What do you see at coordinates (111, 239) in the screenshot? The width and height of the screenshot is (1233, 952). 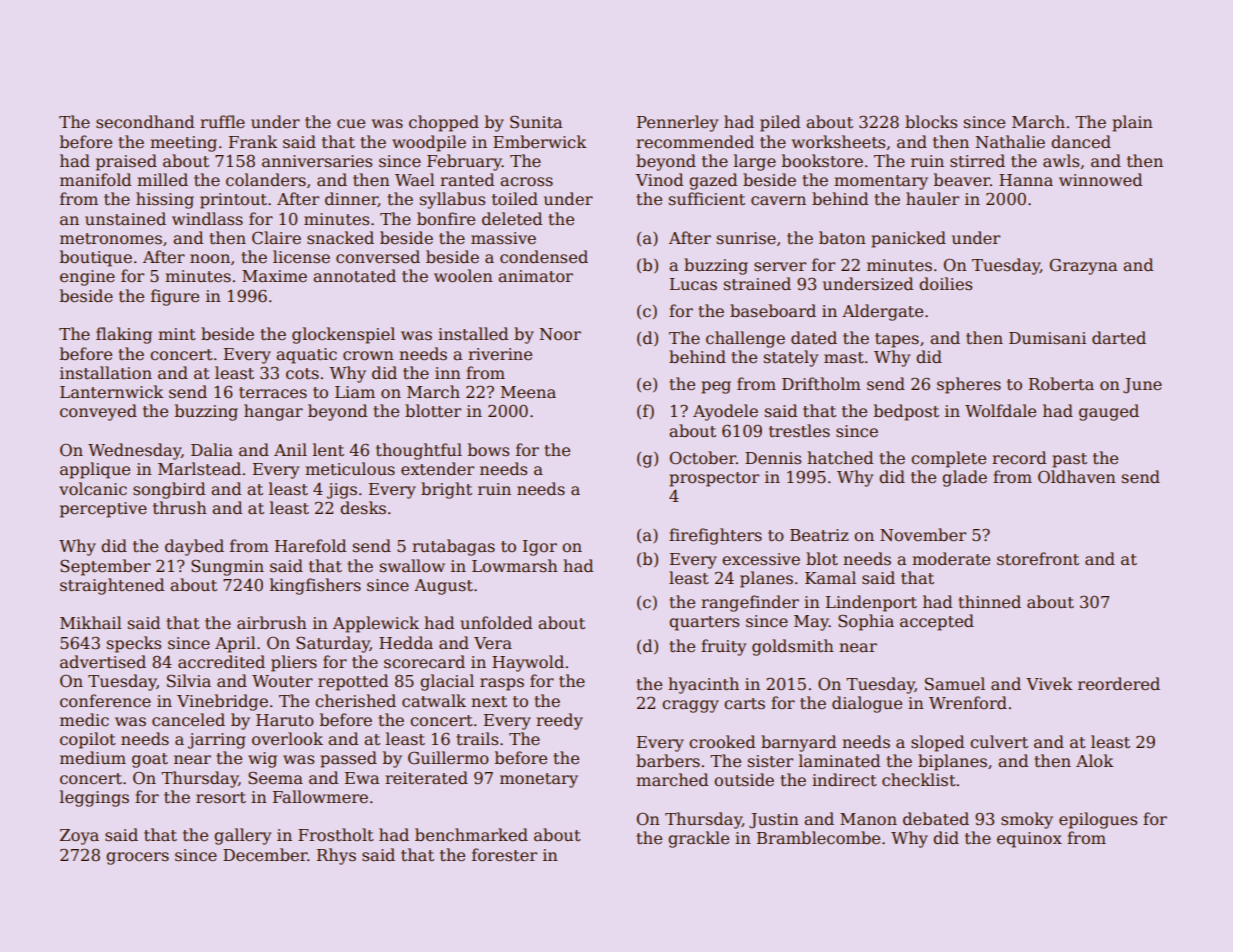 I see `metronomes` at bounding box center [111, 239].
